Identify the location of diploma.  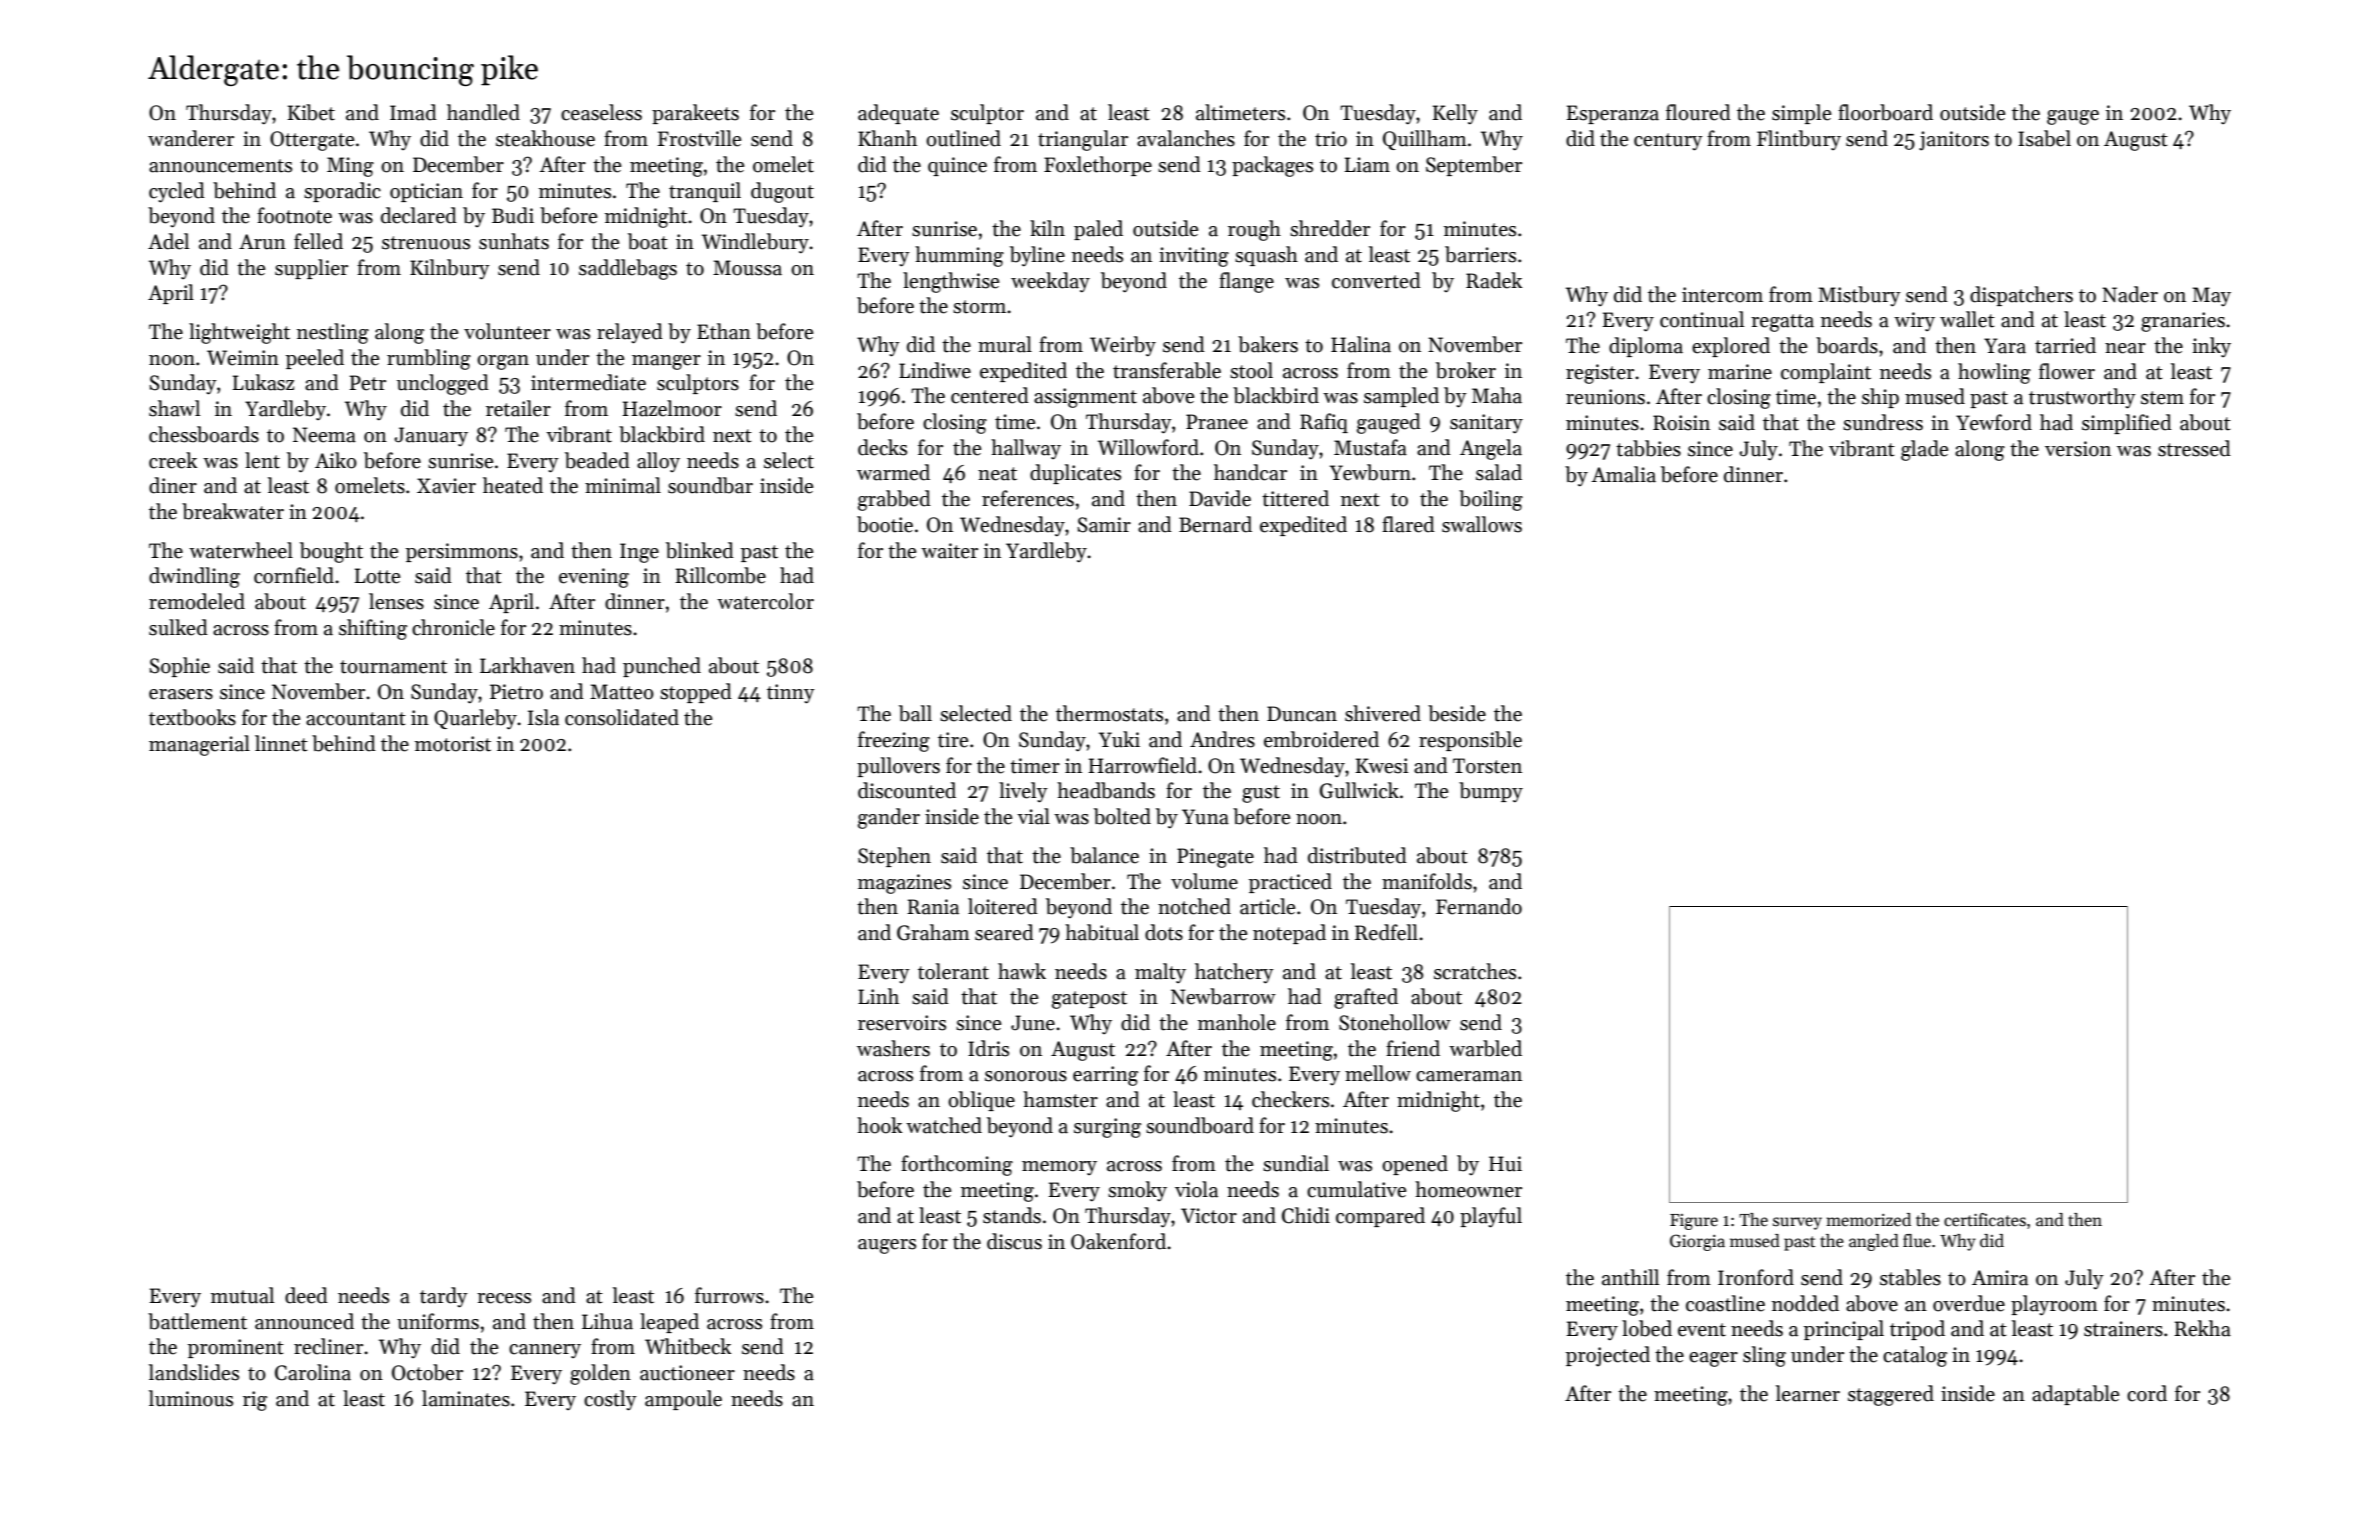
(1646, 347).
